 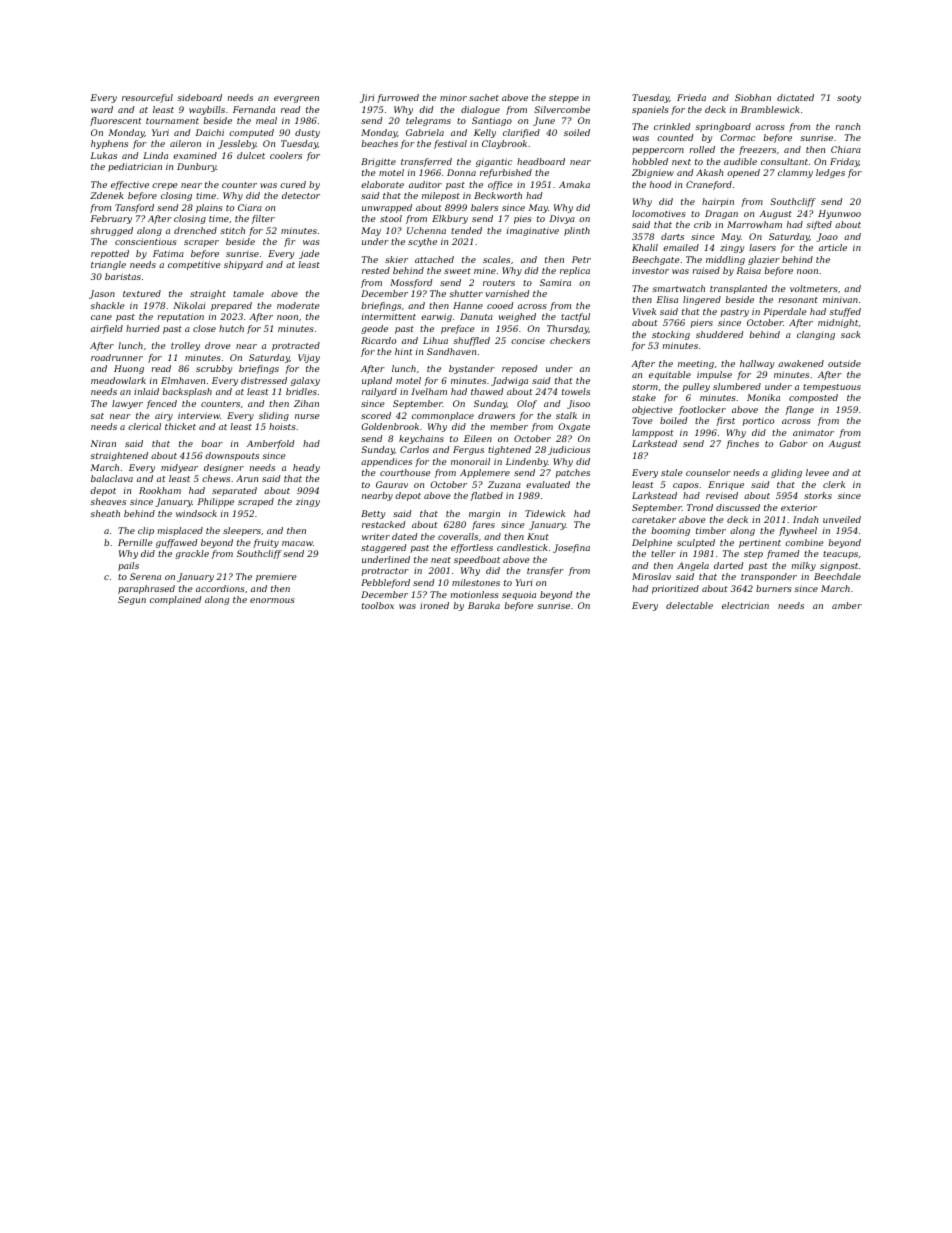 What do you see at coordinates (517, 317) in the screenshot?
I see `weighed` at bounding box center [517, 317].
